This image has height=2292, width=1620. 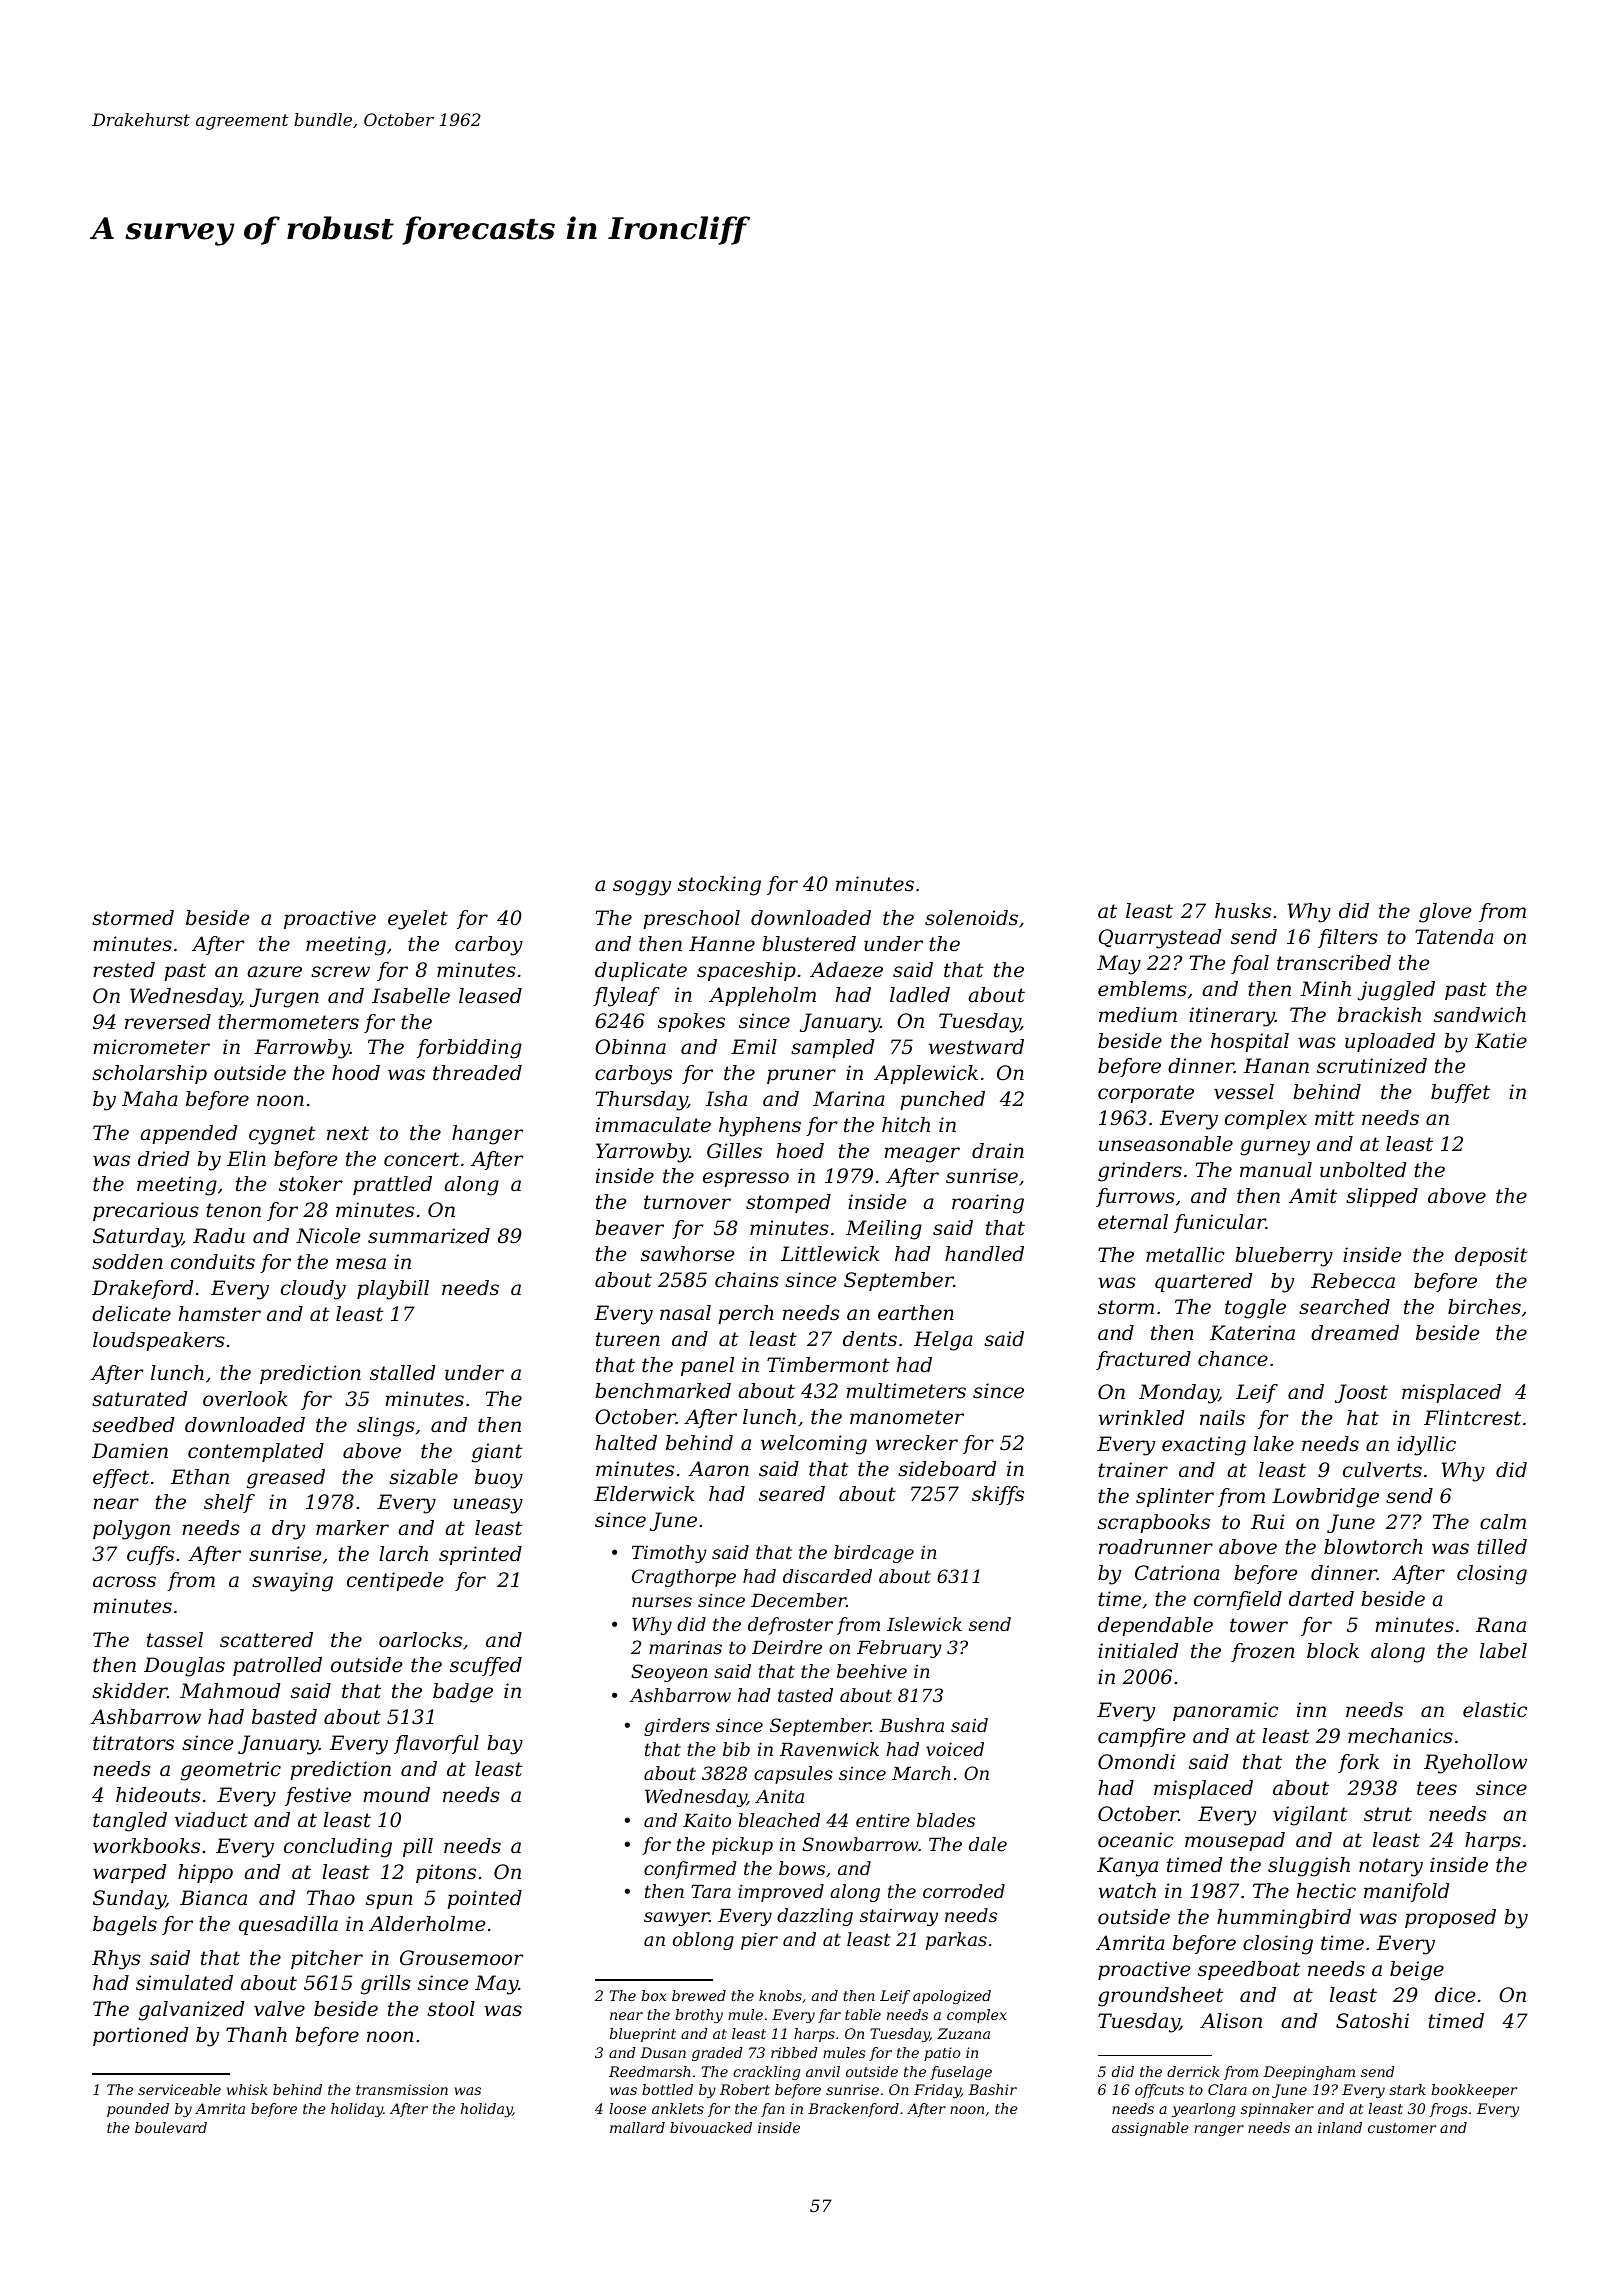 What do you see at coordinates (917, 1443) in the image?
I see `wrecker` at bounding box center [917, 1443].
